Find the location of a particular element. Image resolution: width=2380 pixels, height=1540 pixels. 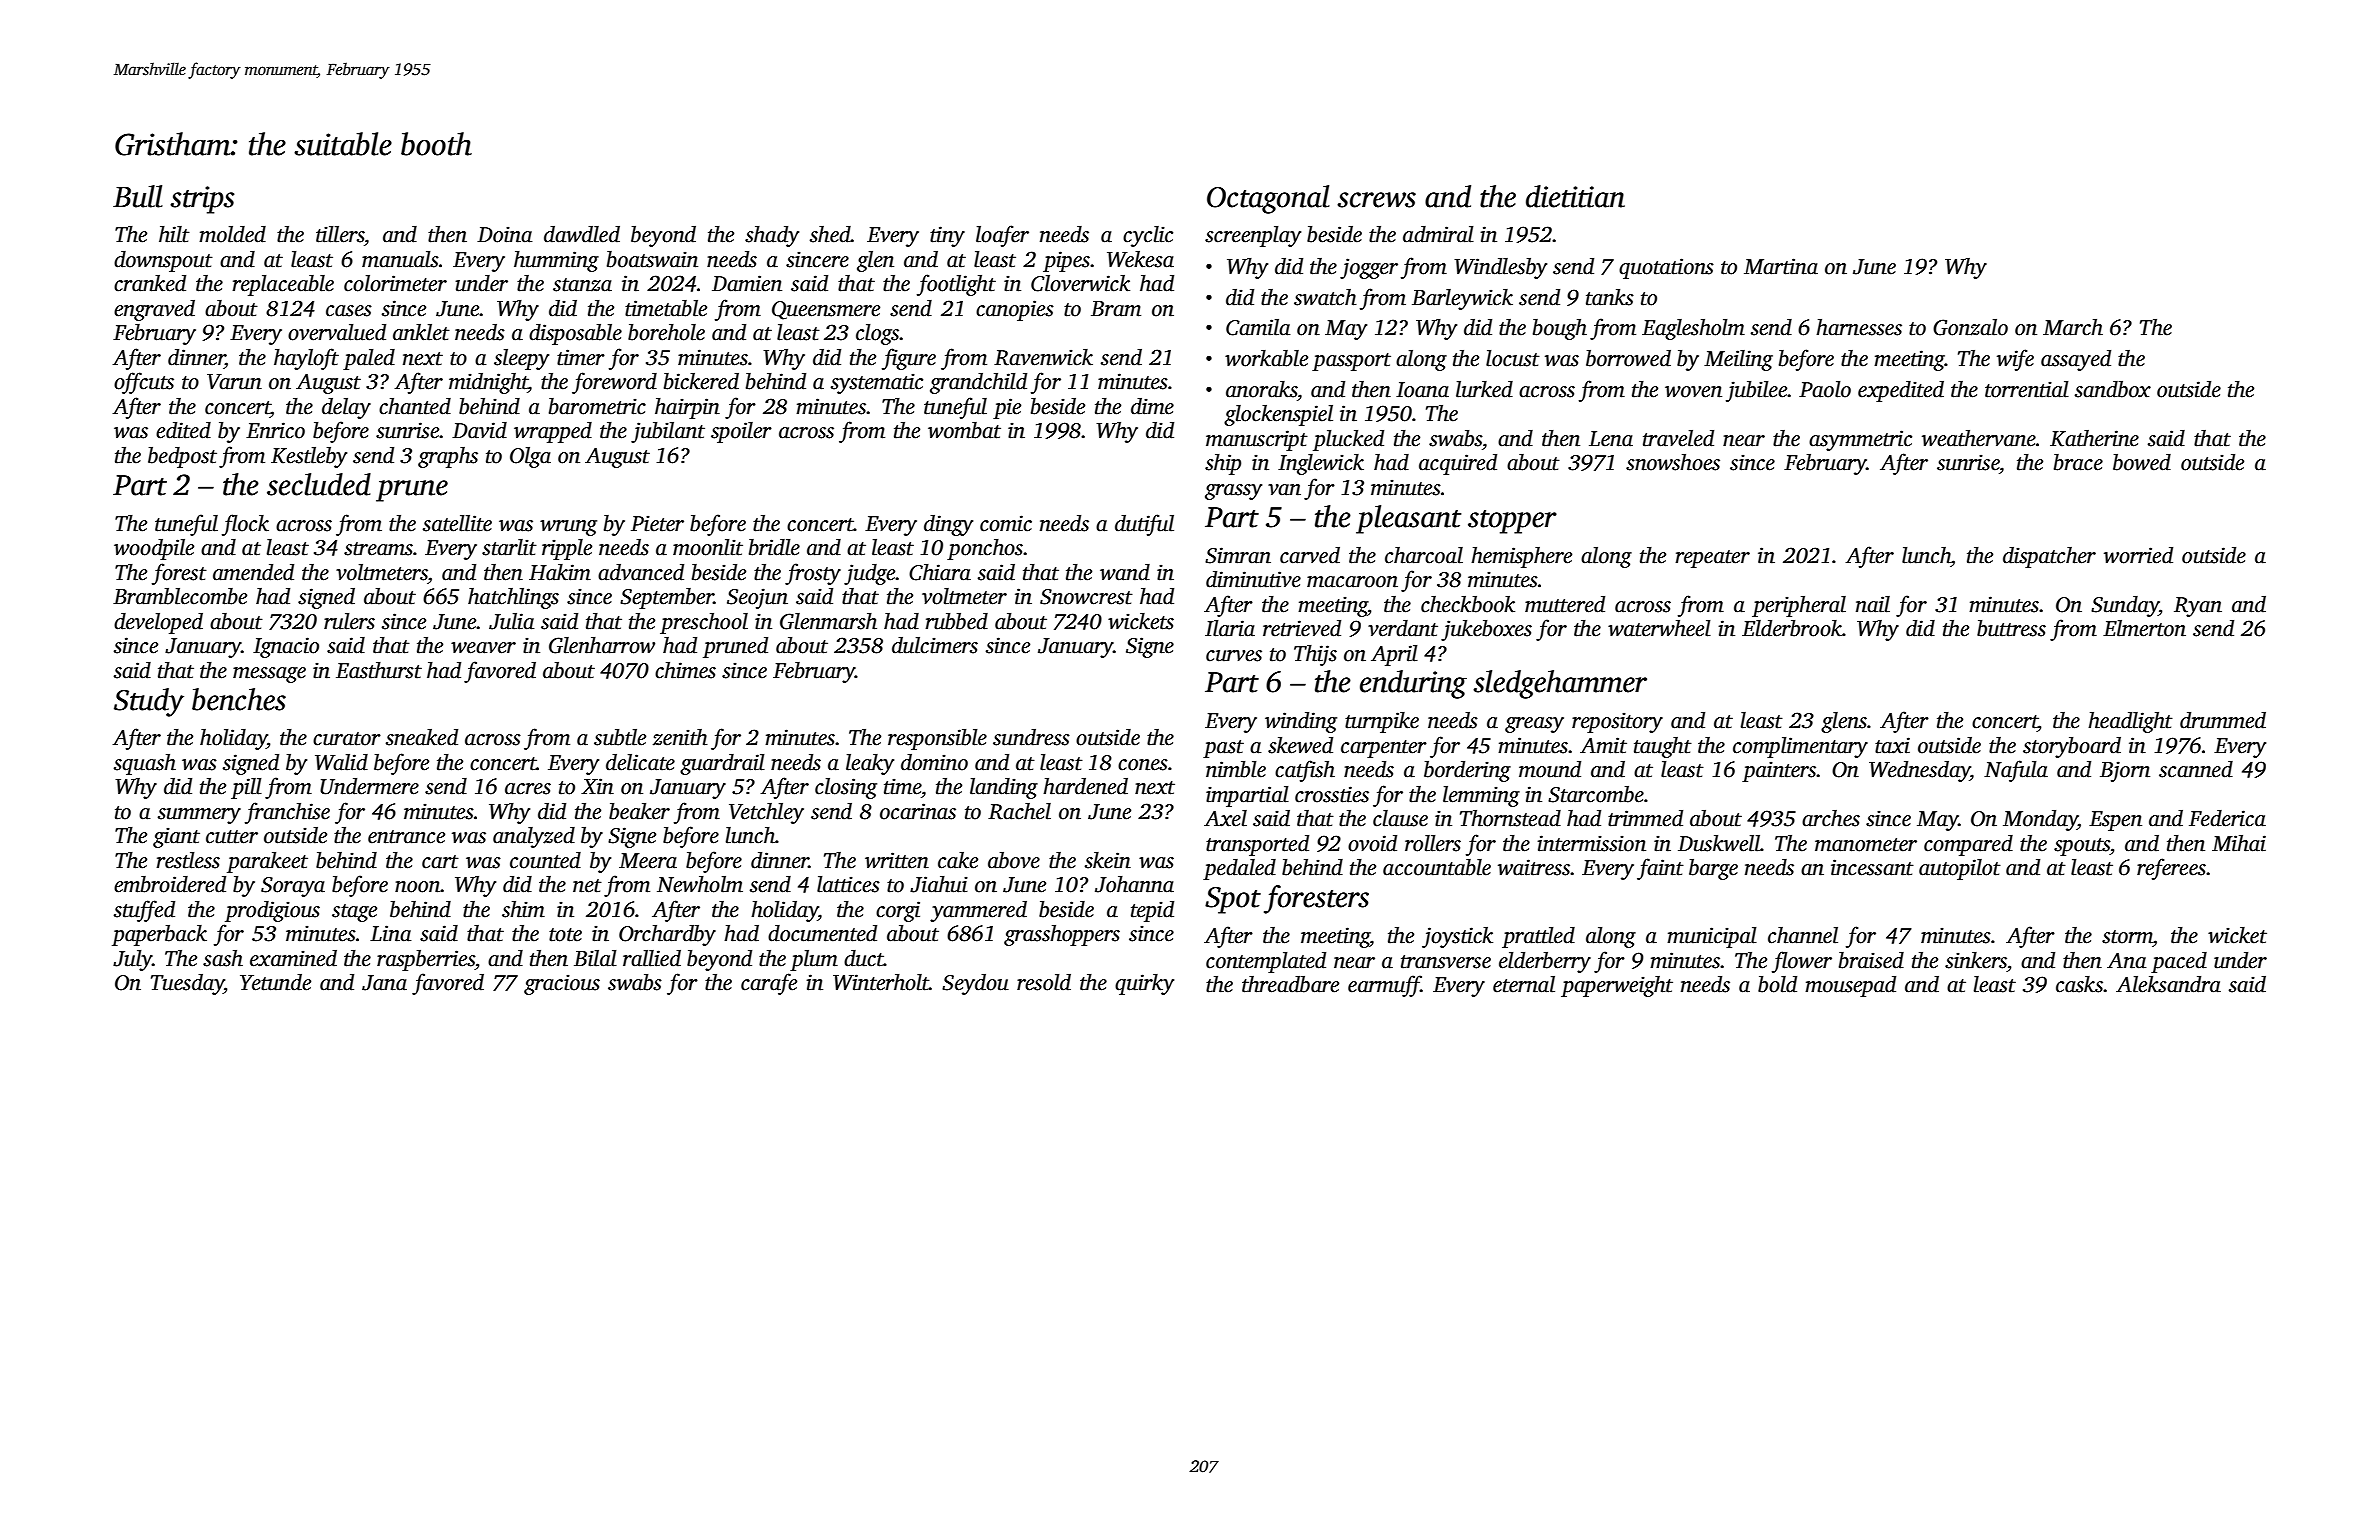

amended is located at coordinates (253, 572).
